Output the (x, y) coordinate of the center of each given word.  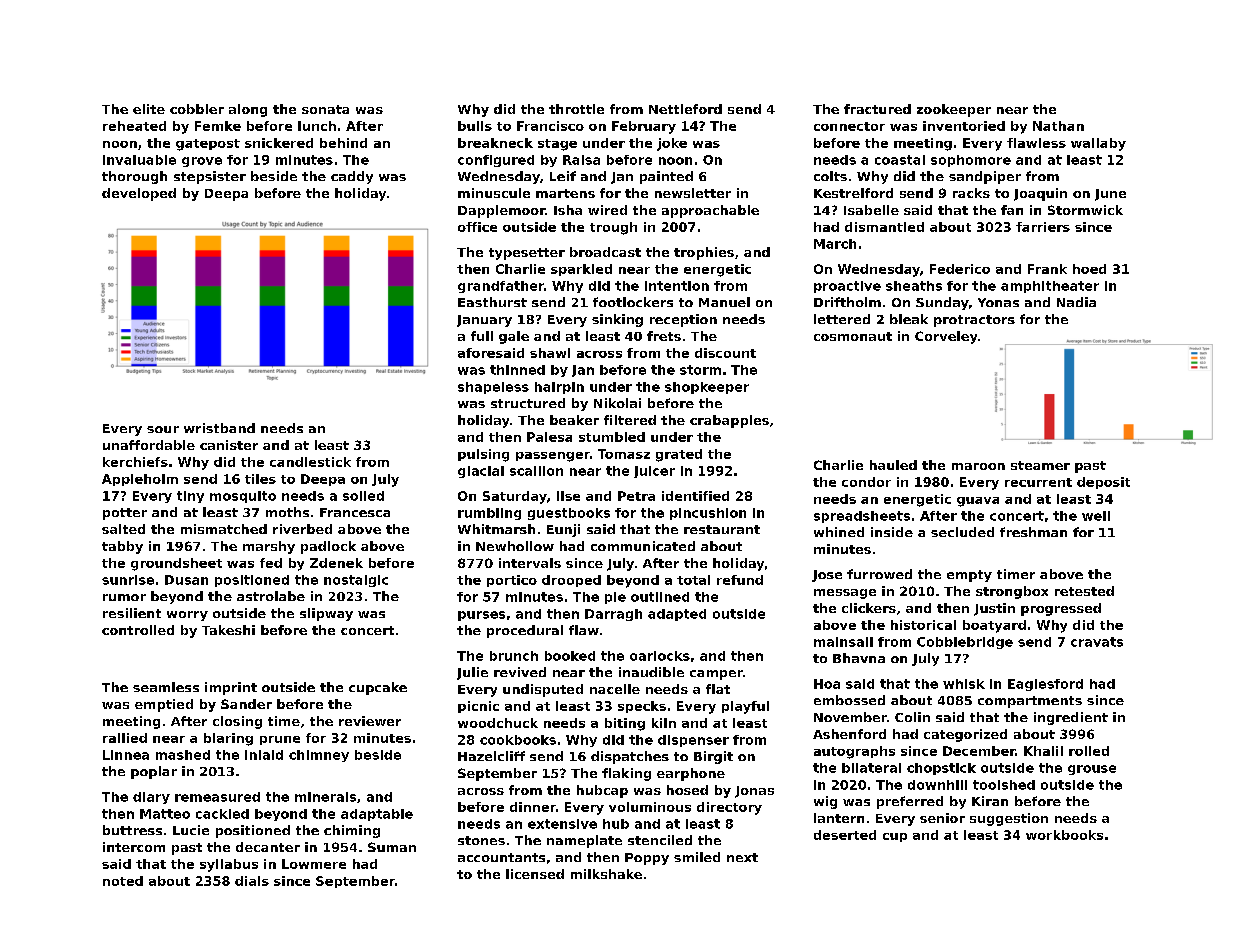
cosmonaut (853, 336)
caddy (352, 177)
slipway (326, 614)
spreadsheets (862, 517)
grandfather (501, 287)
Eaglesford (1045, 685)
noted (123, 881)
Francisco (550, 126)
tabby (122, 547)
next (742, 857)
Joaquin (1040, 194)
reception (683, 320)
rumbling (489, 514)
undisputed (543, 690)
